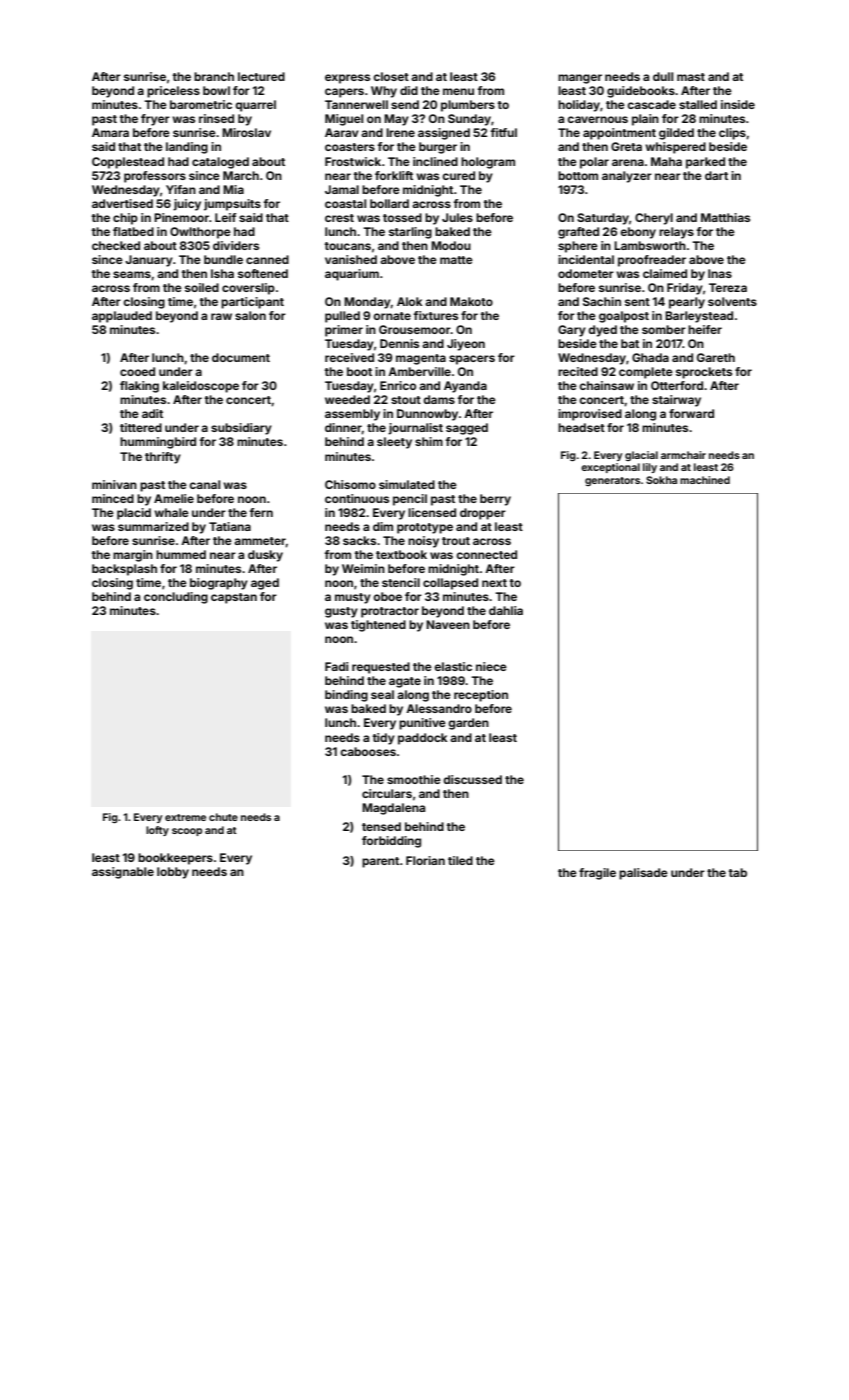  What do you see at coordinates (132, 274) in the screenshot?
I see `seams` at bounding box center [132, 274].
